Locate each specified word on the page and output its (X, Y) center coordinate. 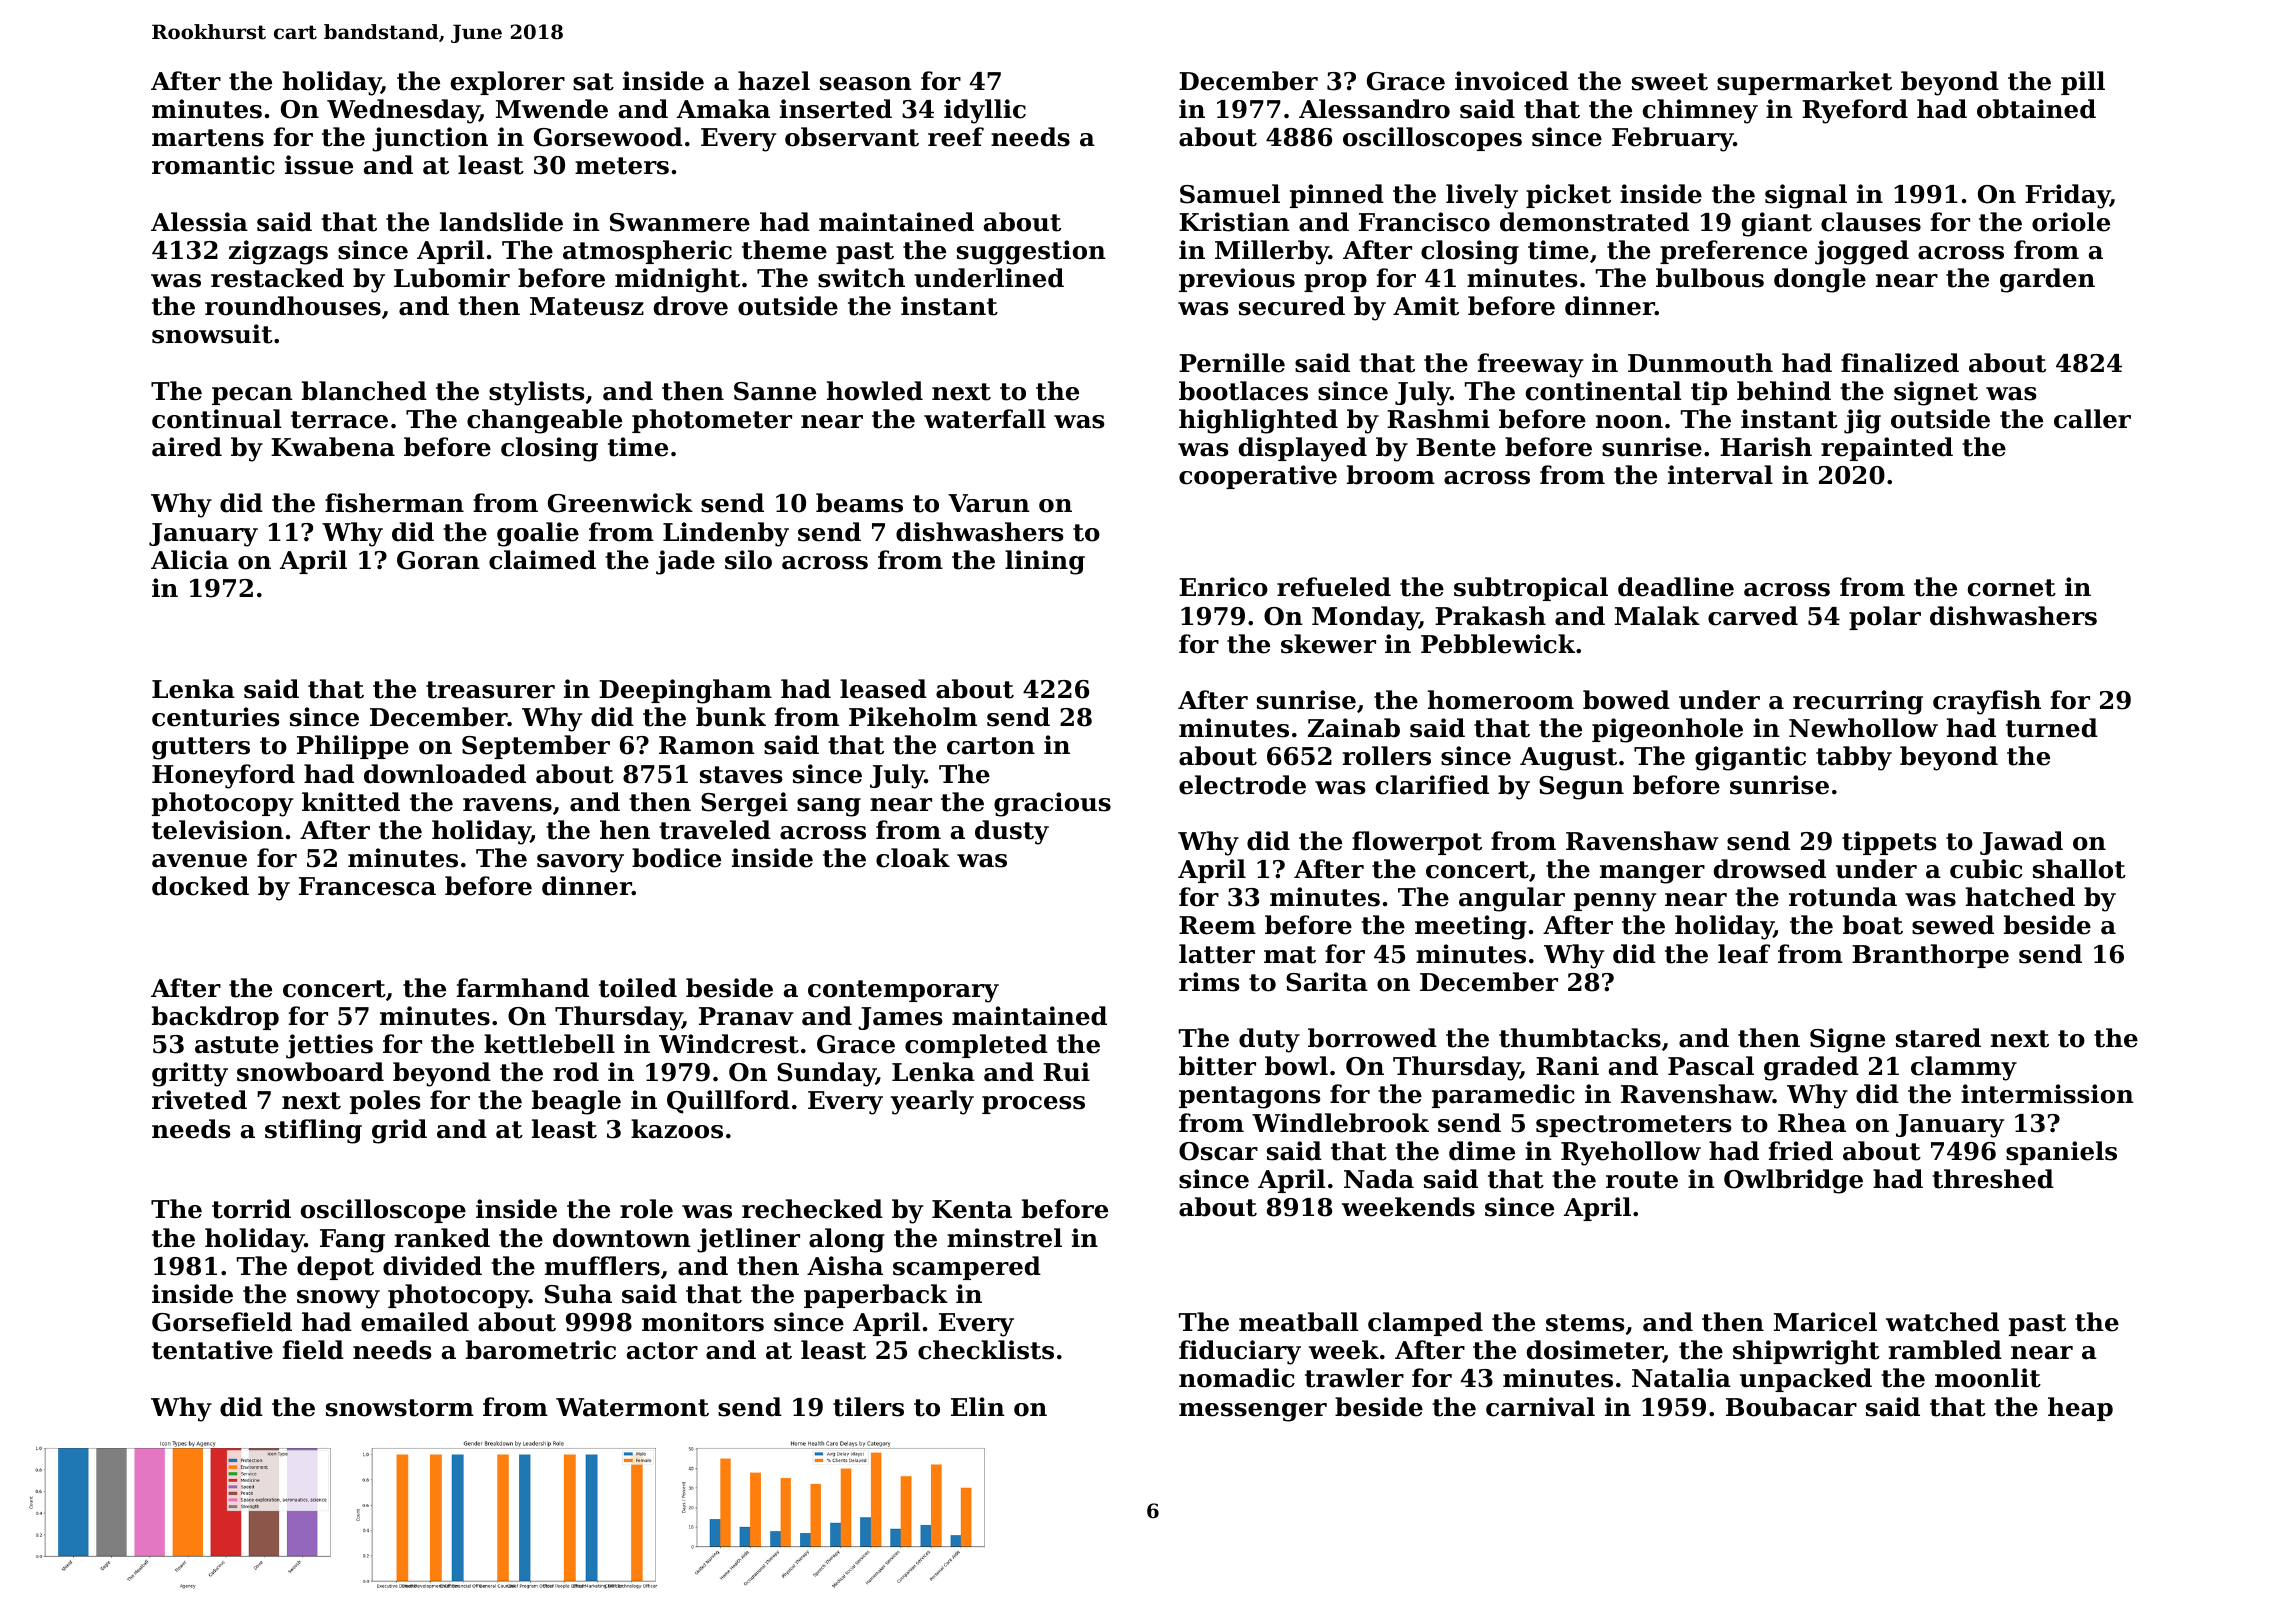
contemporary (903, 991)
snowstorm (400, 1408)
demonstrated (1594, 222)
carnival (1540, 1407)
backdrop (215, 1018)
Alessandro (1374, 109)
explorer (508, 83)
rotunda (1843, 897)
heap (2080, 1409)
